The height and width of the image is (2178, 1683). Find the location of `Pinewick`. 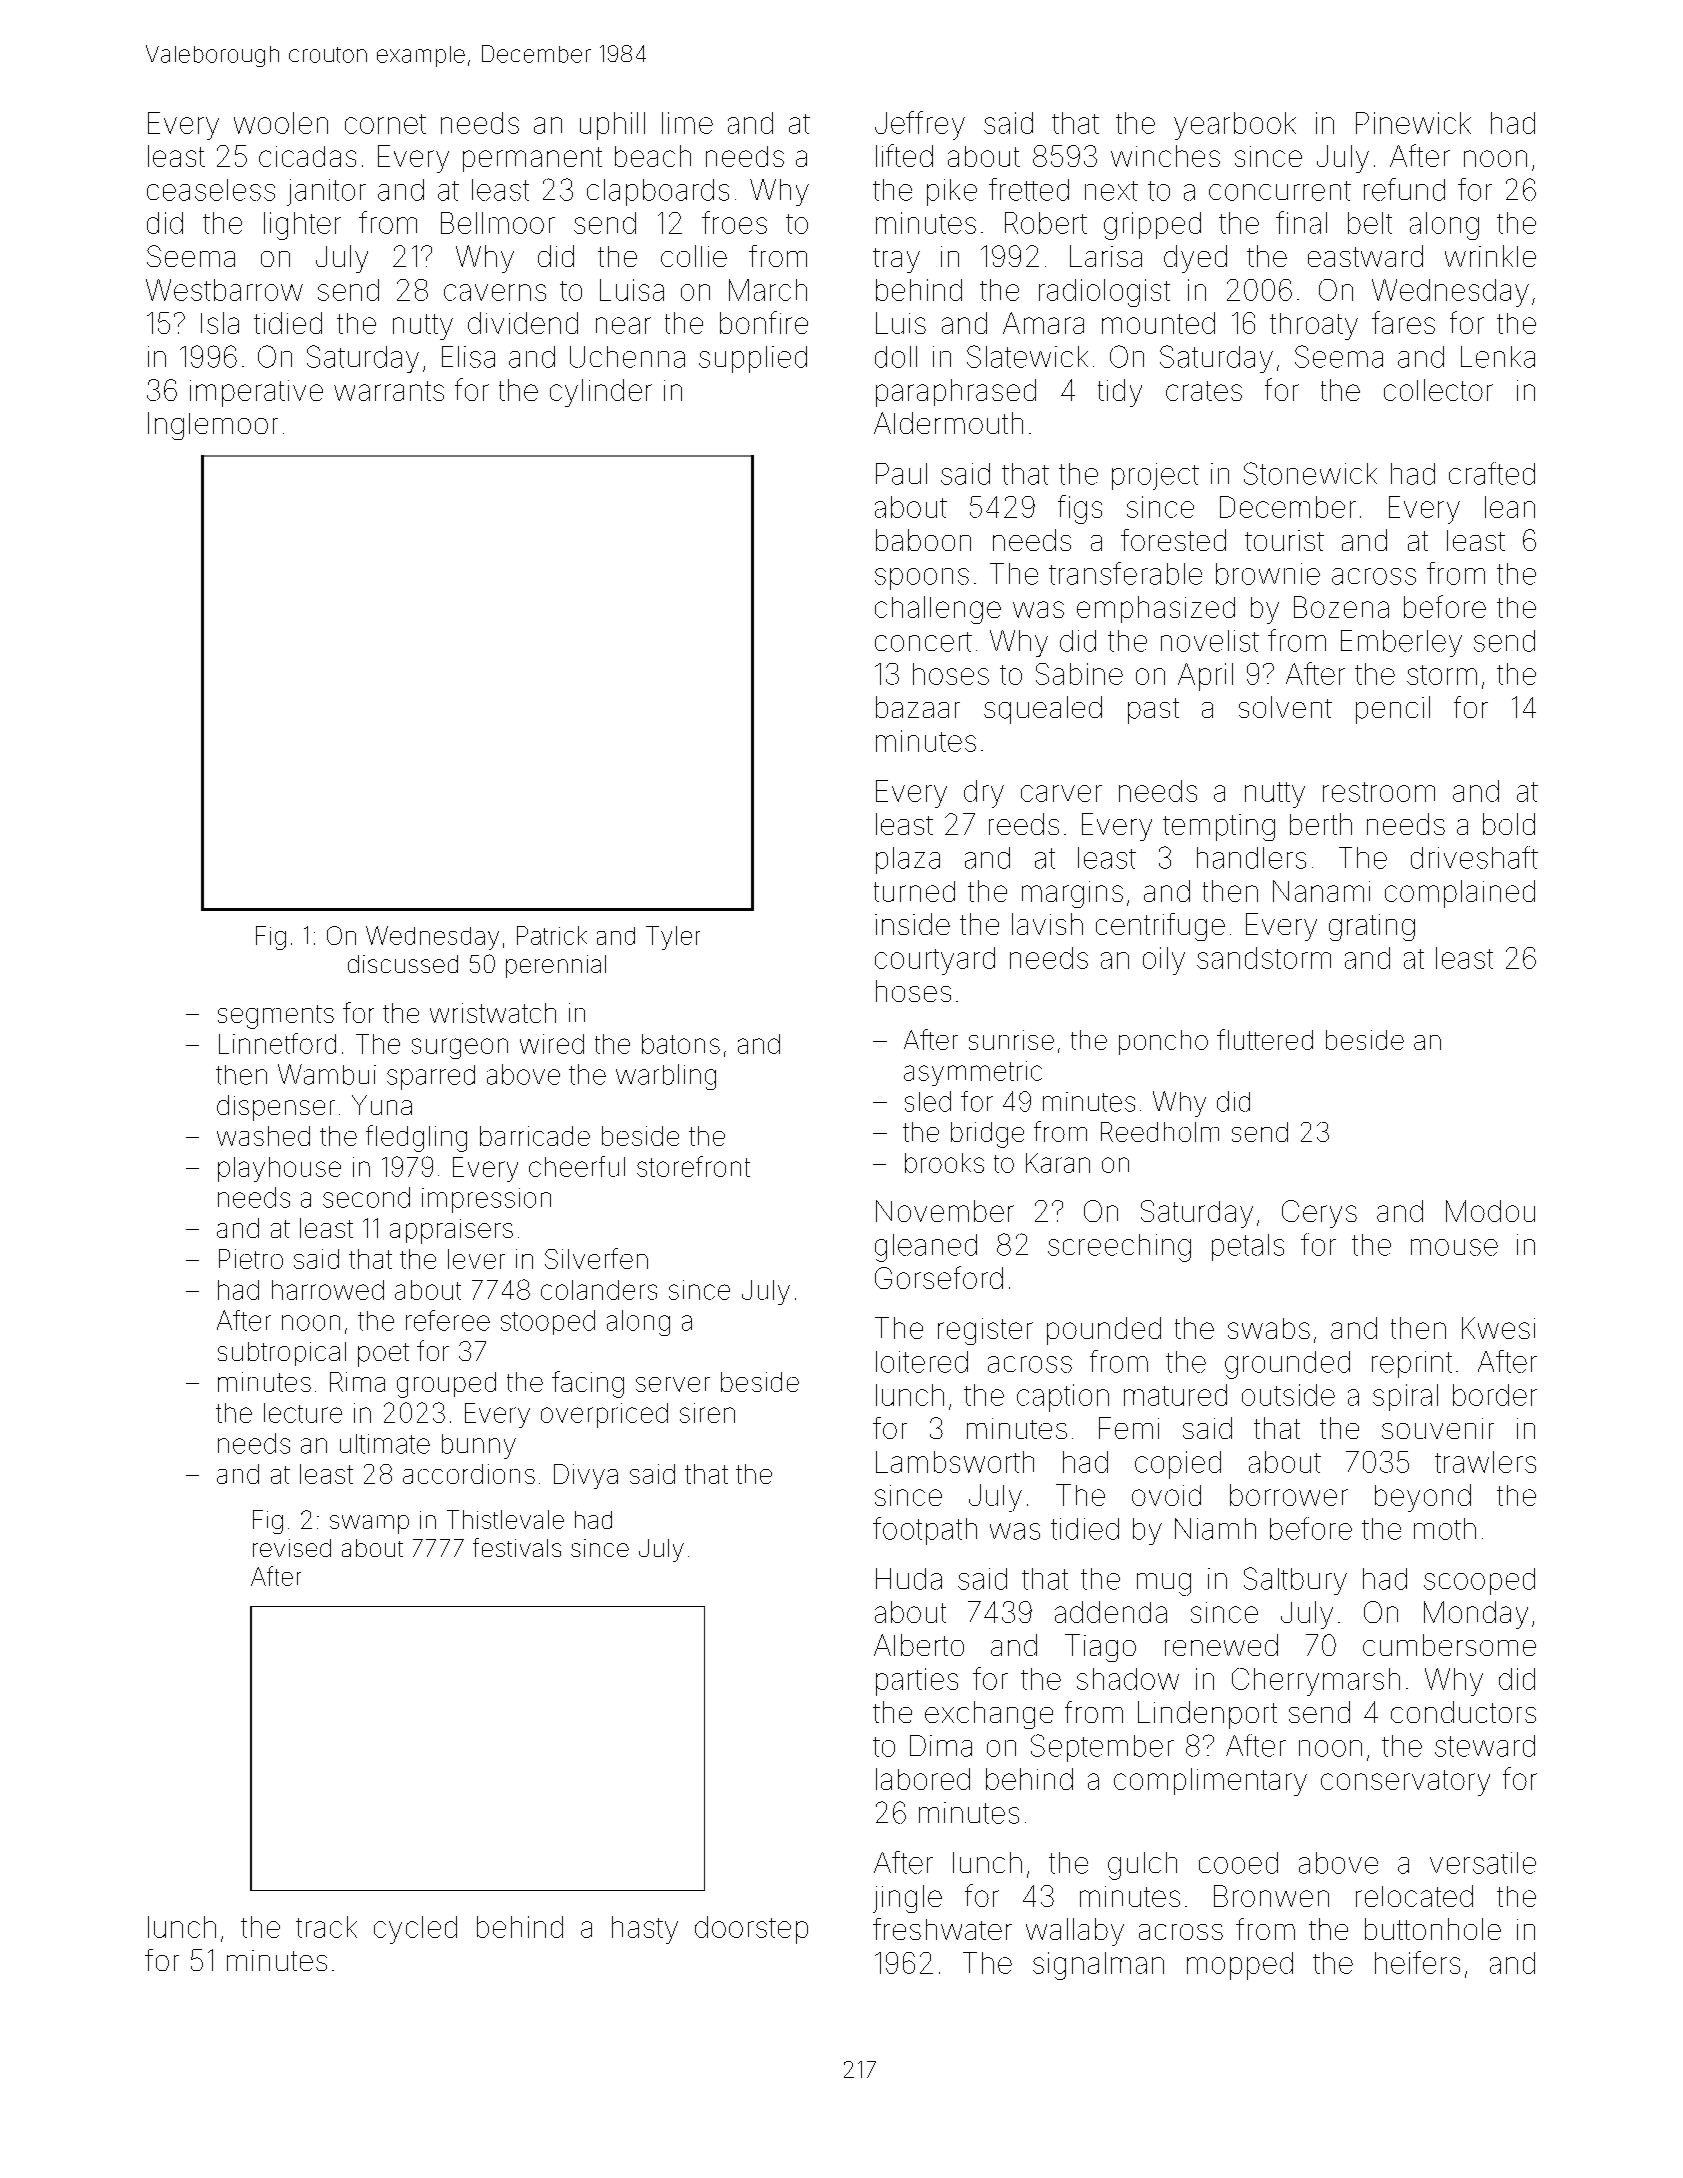

Pinewick is located at coordinates (1413, 123).
